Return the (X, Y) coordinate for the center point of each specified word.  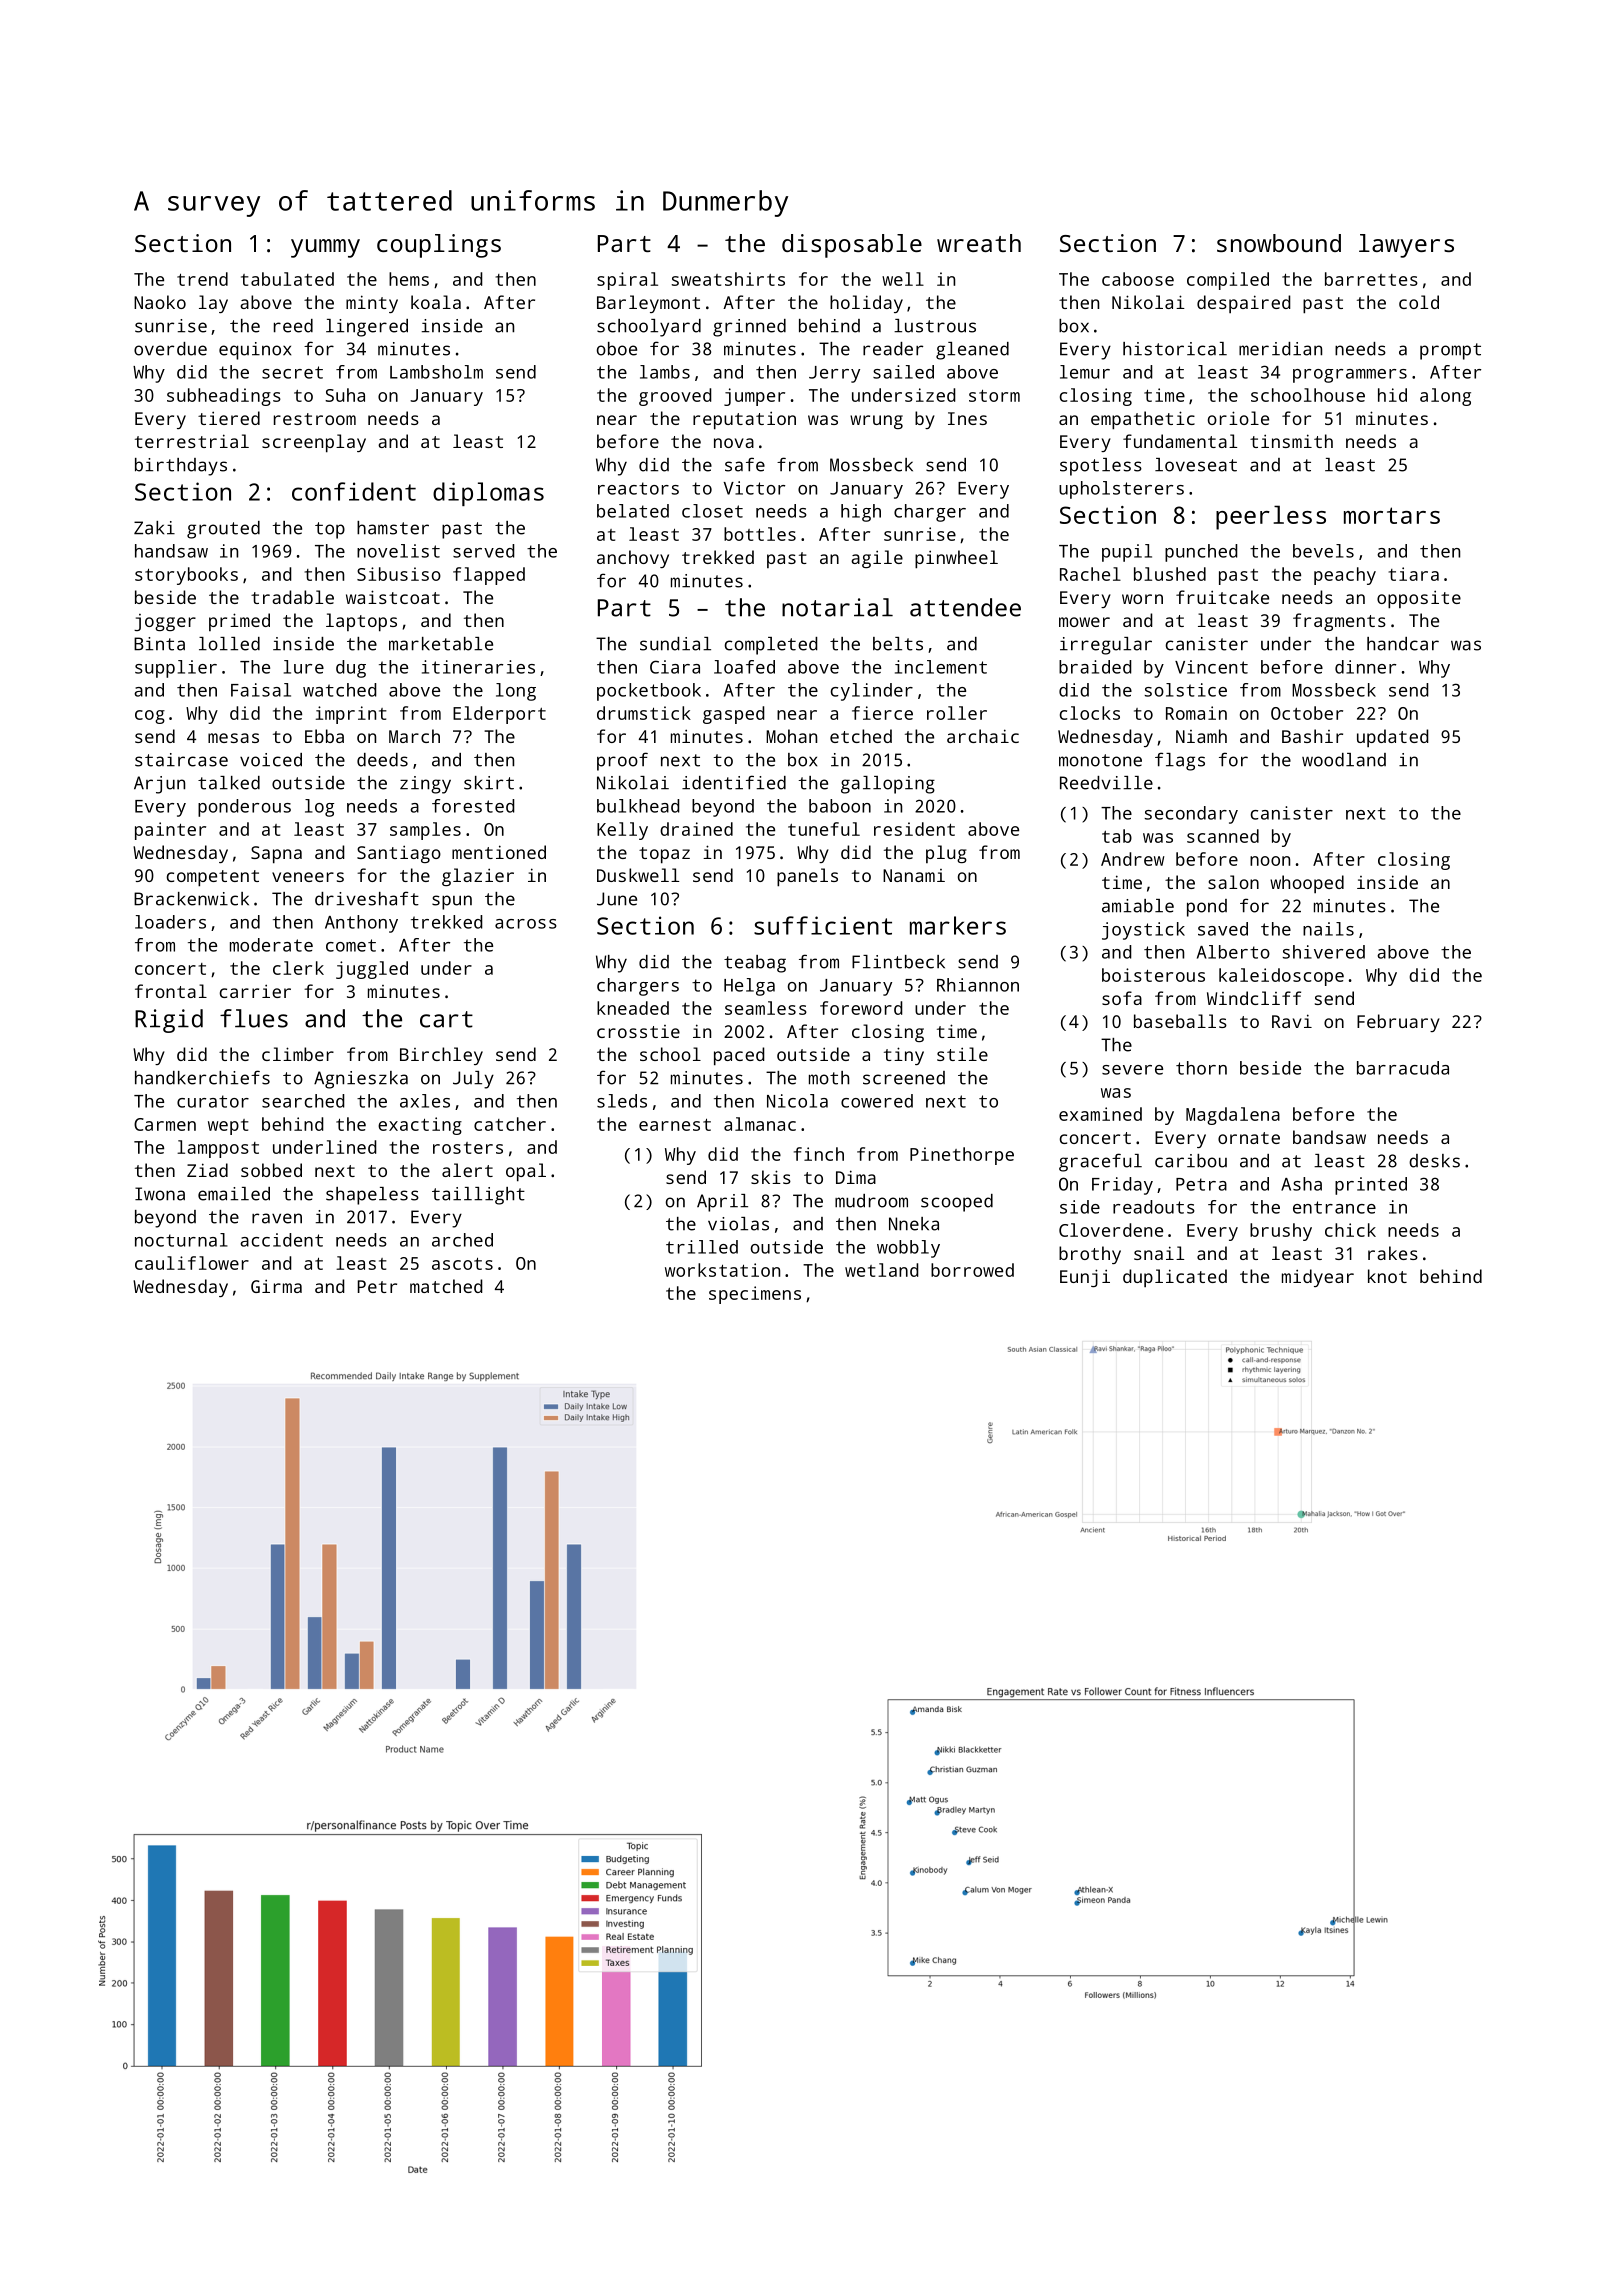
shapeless (372, 1196)
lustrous (935, 326)
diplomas (488, 494)
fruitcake (1222, 597)
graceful (1100, 1162)
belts (898, 644)
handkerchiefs (202, 1077)
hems (409, 279)
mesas (233, 738)
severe (1132, 1070)
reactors (638, 488)
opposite (1419, 599)
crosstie (638, 1031)
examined (1100, 1114)
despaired (1244, 304)
